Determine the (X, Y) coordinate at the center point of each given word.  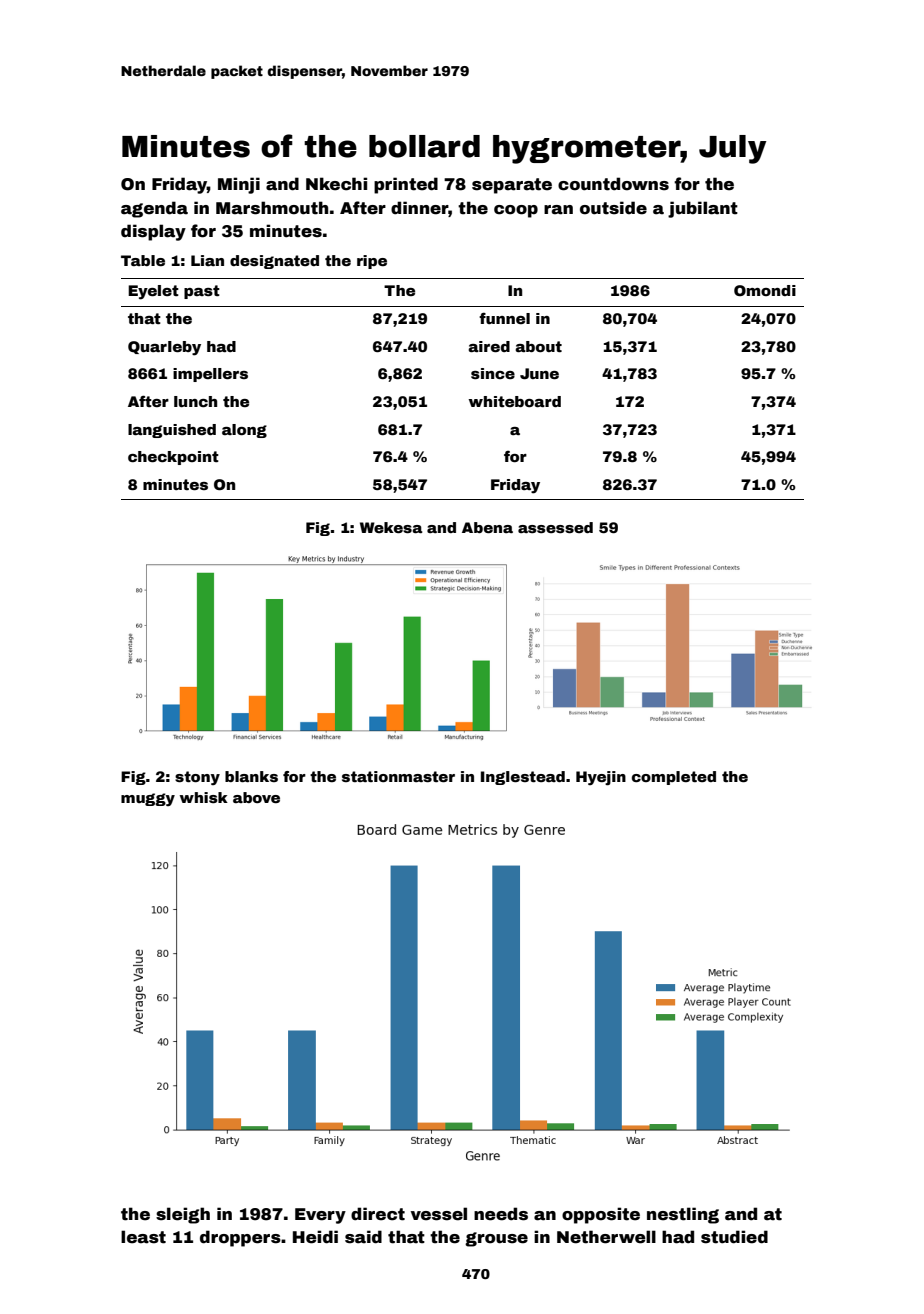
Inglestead (523, 778)
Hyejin (601, 778)
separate (512, 186)
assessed (555, 527)
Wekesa (391, 527)
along (244, 431)
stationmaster (398, 776)
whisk (204, 797)
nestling (683, 1215)
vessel (439, 1214)
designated (274, 262)
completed (674, 778)
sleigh (183, 1215)
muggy (148, 799)
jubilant (703, 209)
